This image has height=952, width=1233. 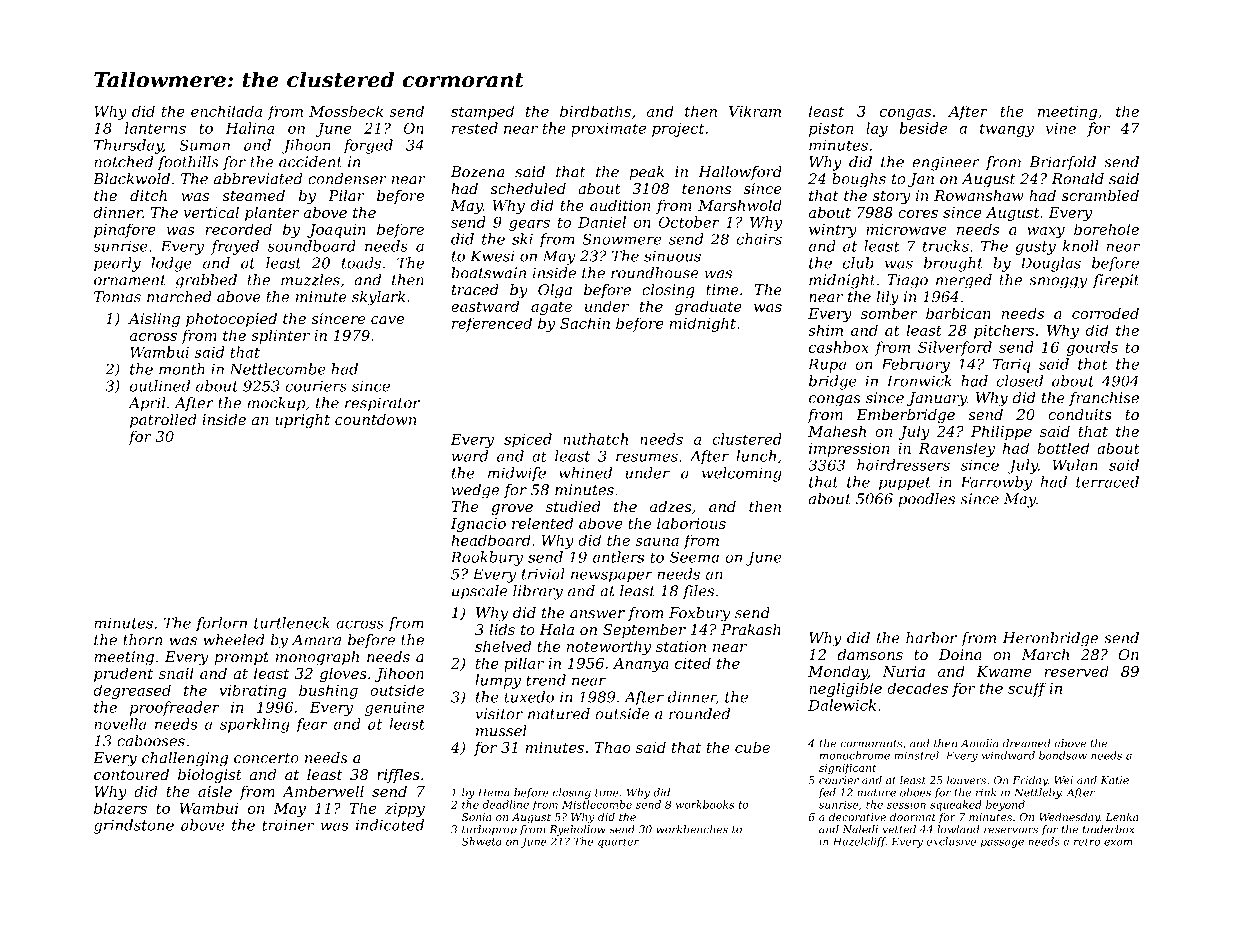 I want to click on Mahesh, so click(x=837, y=431).
